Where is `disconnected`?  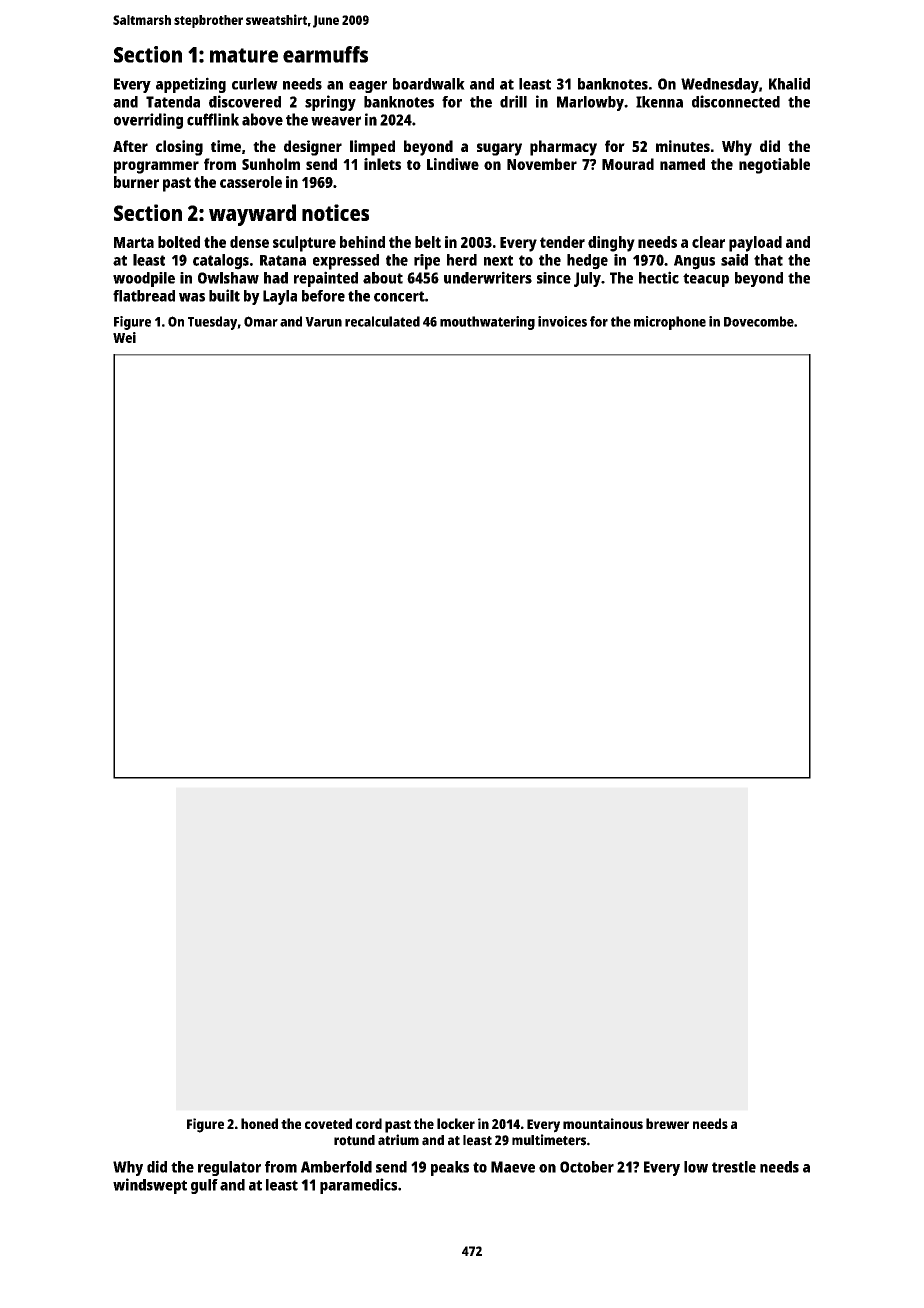 disconnected is located at coordinates (736, 101).
